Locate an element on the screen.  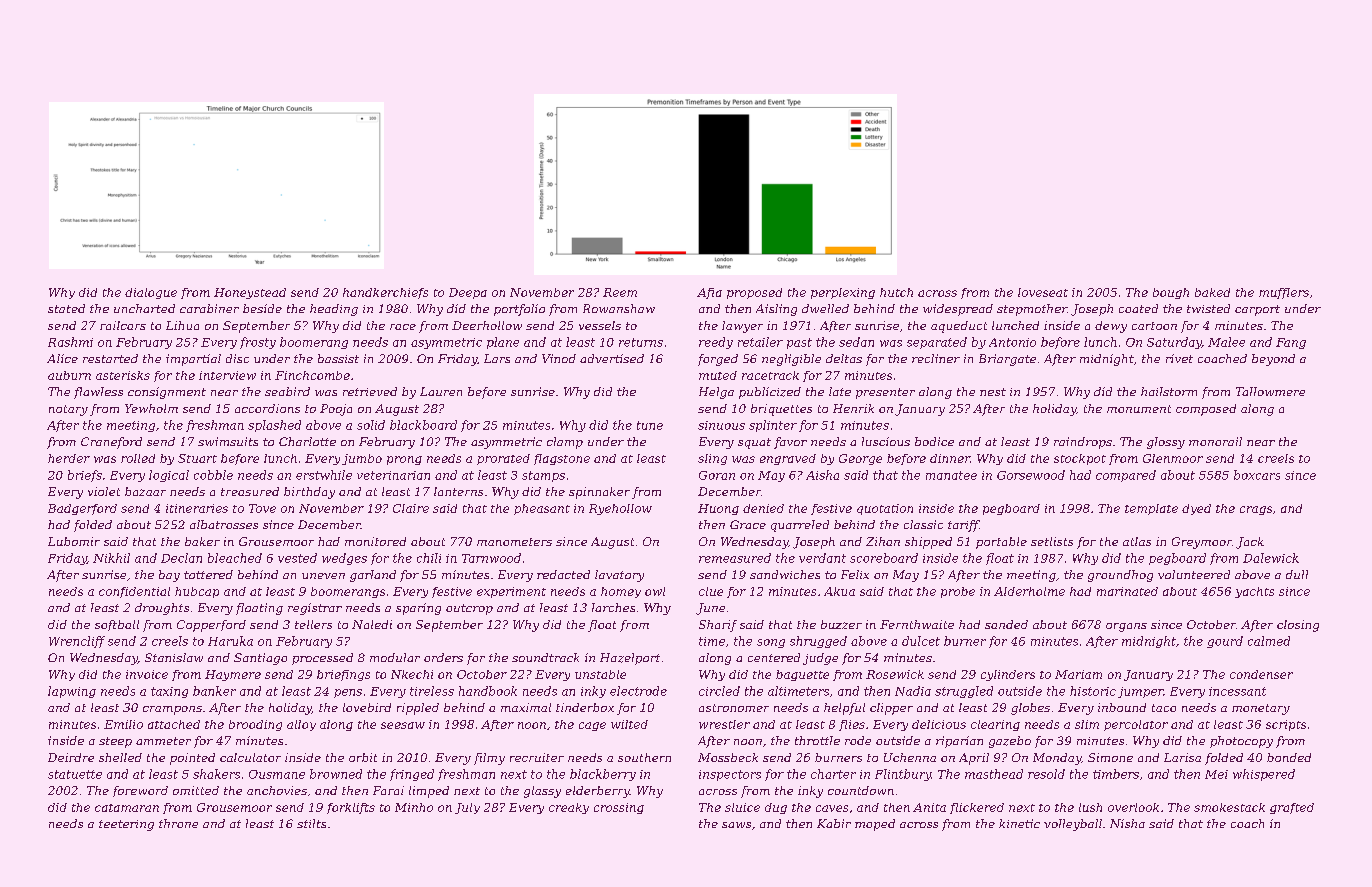
herder is located at coordinates (69, 458).
